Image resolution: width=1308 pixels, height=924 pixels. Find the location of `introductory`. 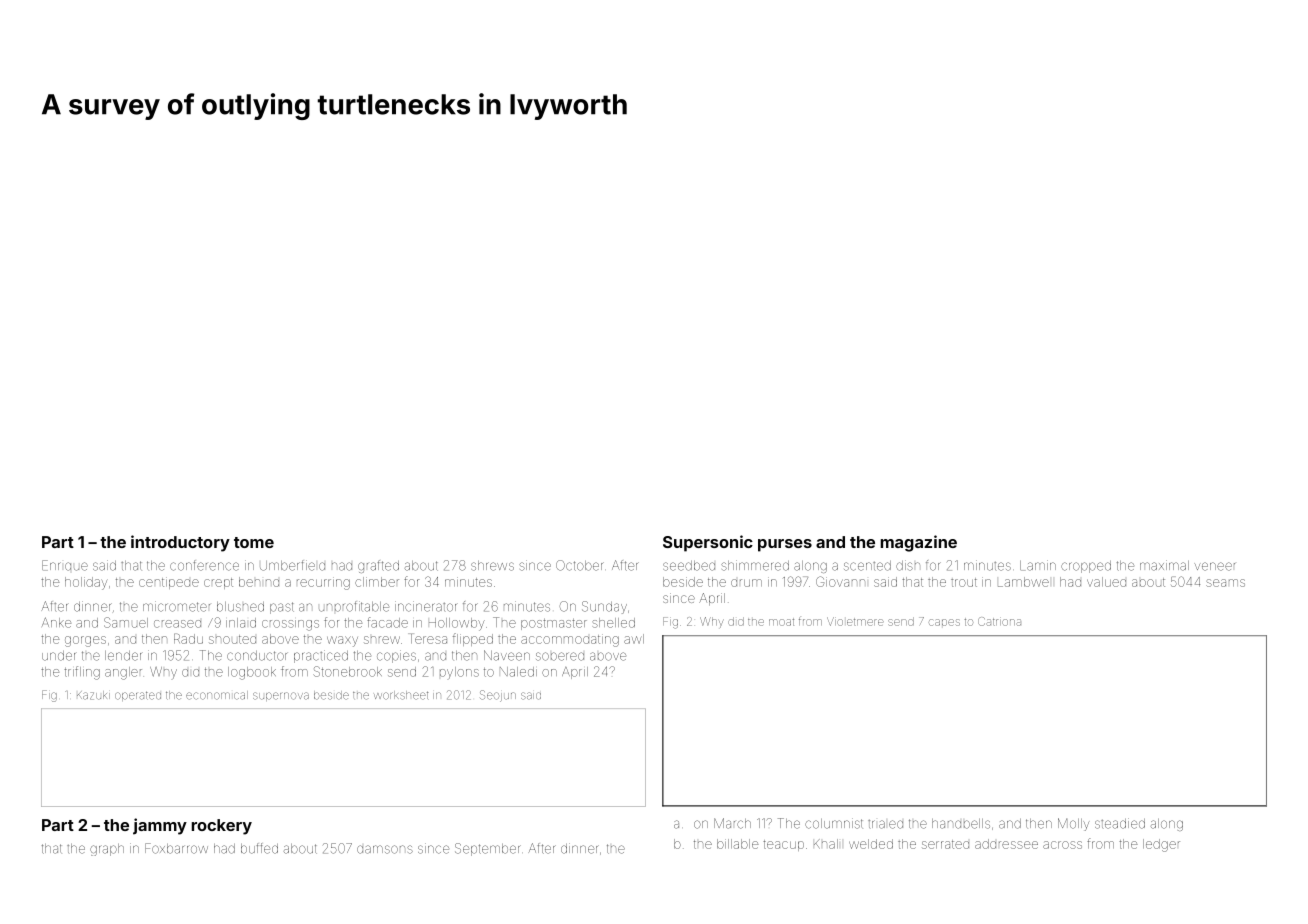

introductory is located at coordinates (180, 543).
